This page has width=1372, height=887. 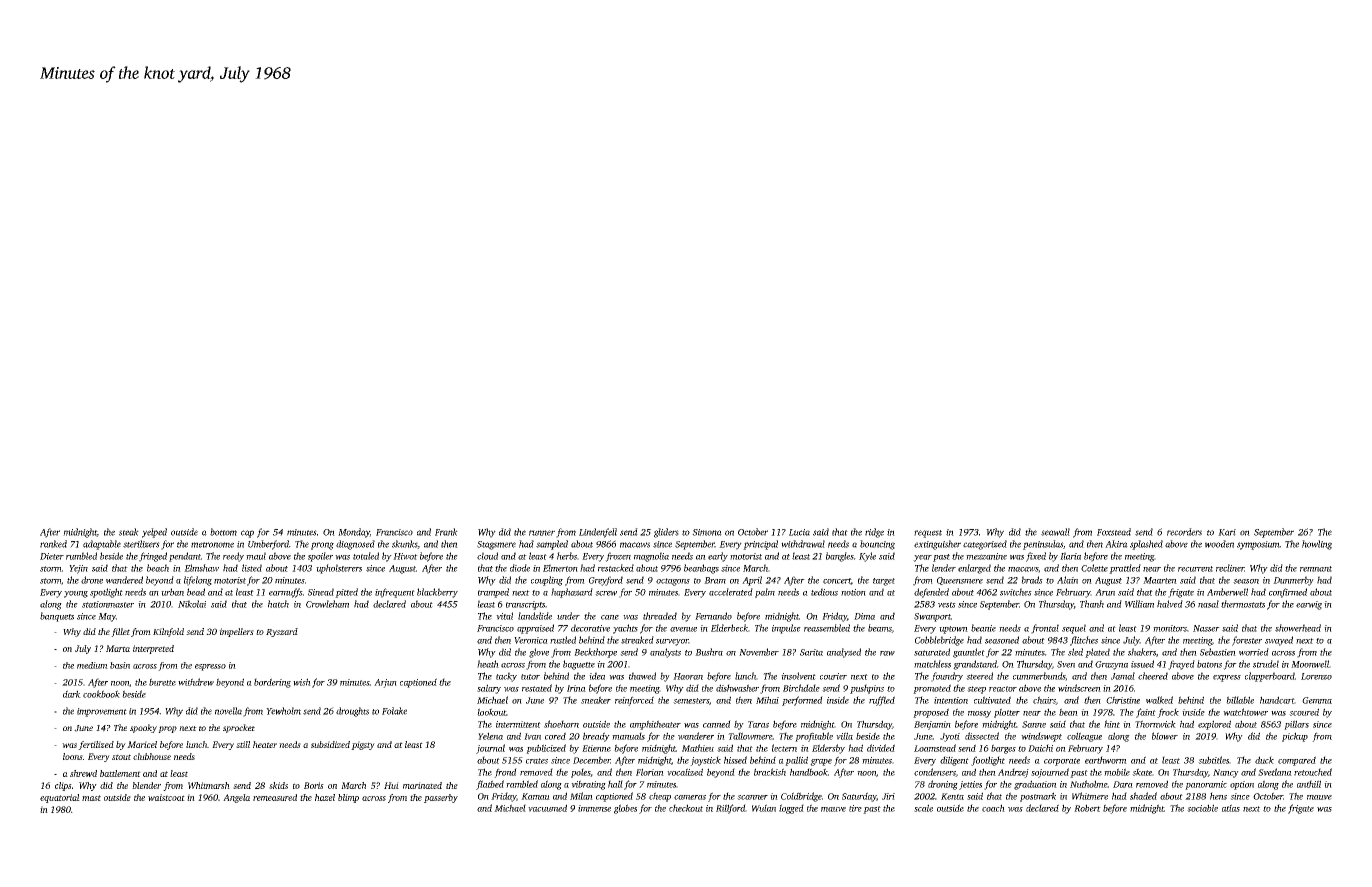 What do you see at coordinates (322, 546) in the page?
I see `prong` at bounding box center [322, 546].
